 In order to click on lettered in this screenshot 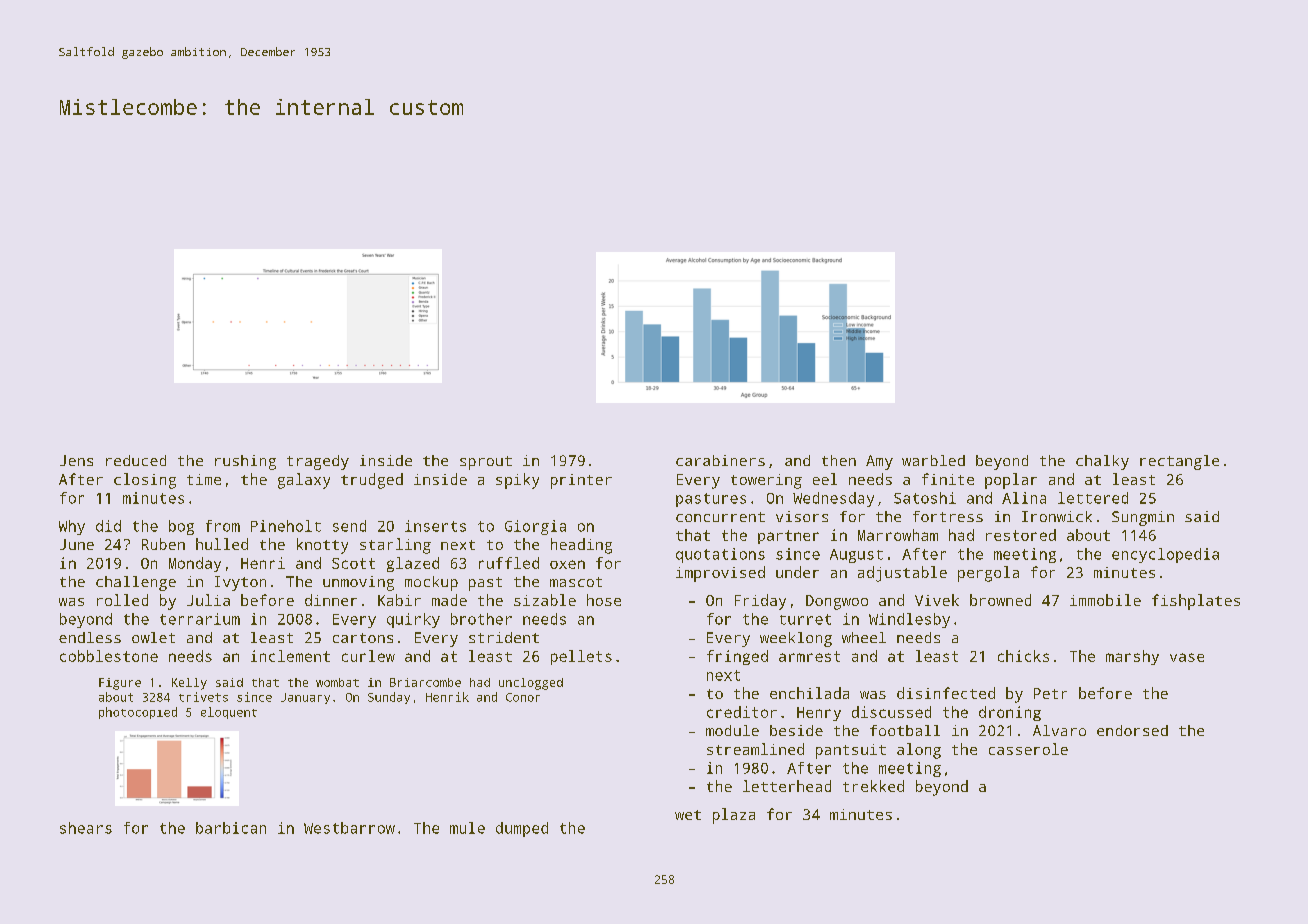, I will do `click(1093, 498)`.
